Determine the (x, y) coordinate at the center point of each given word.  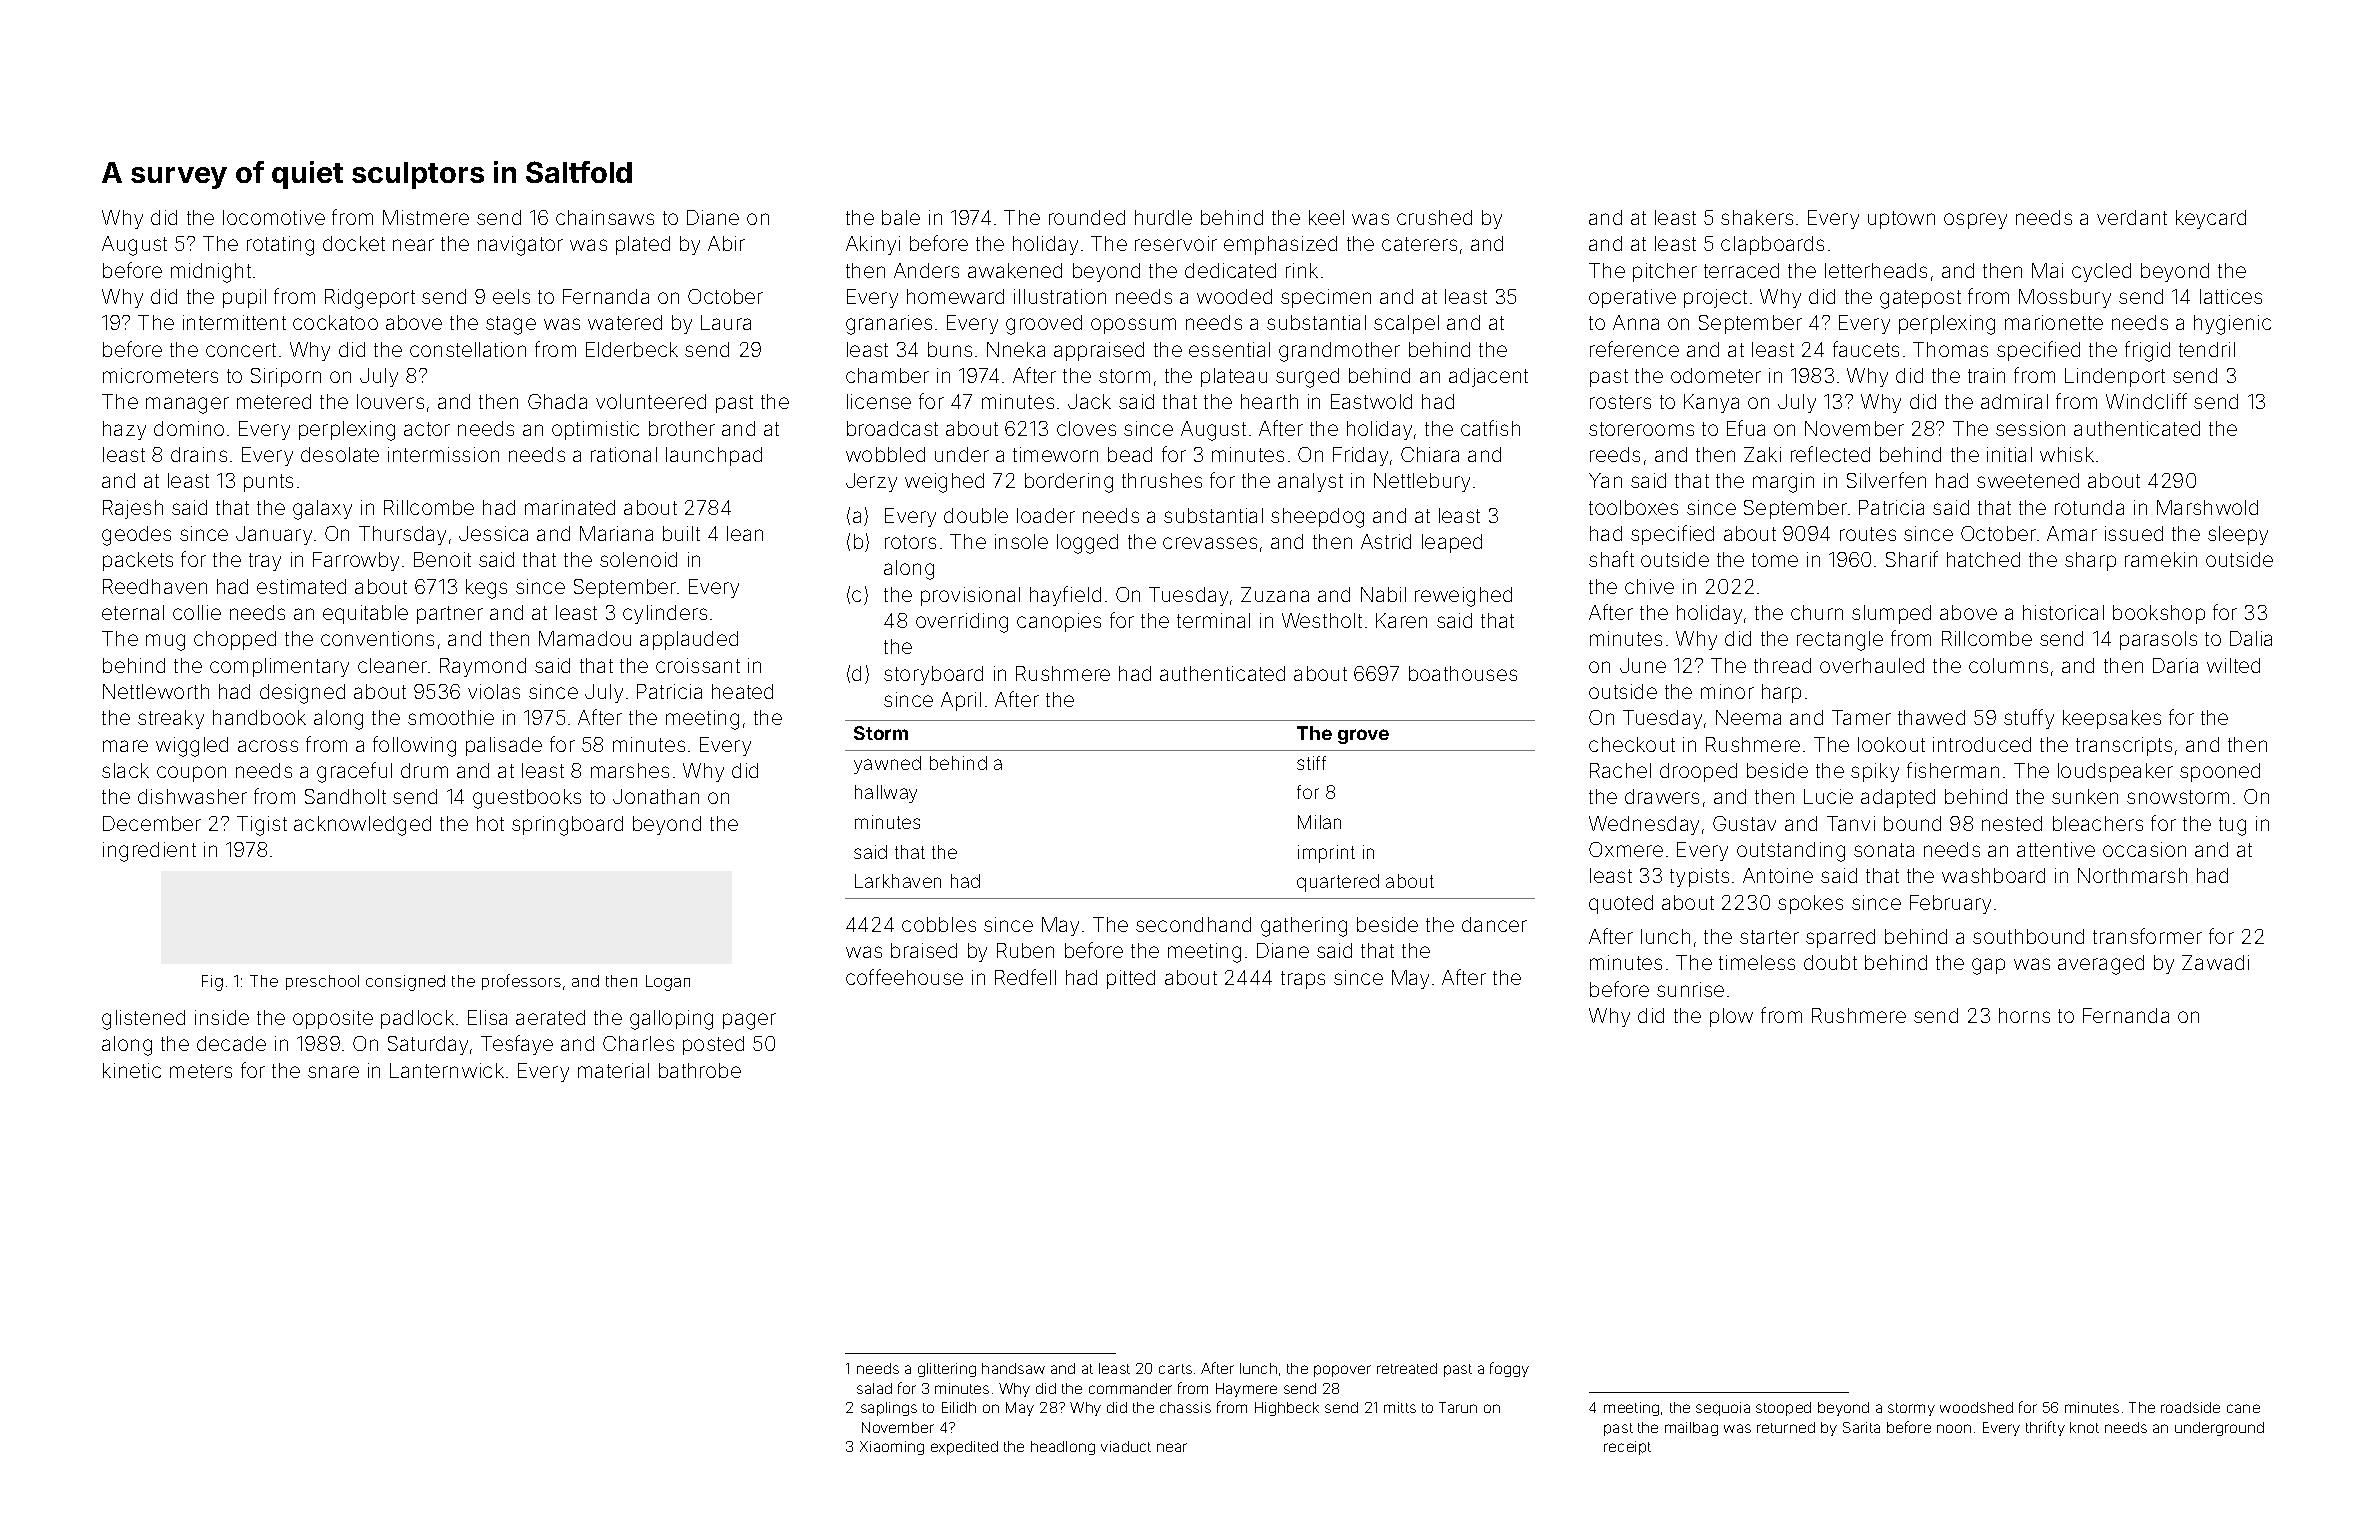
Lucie (1828, 796)
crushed (1434, 217)
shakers (1757, 217)
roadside (2190, 1407)
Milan (1319, 822)
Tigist (262, 826)
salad (874, 1388)
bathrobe (700, 1070)
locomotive (274, 217)
